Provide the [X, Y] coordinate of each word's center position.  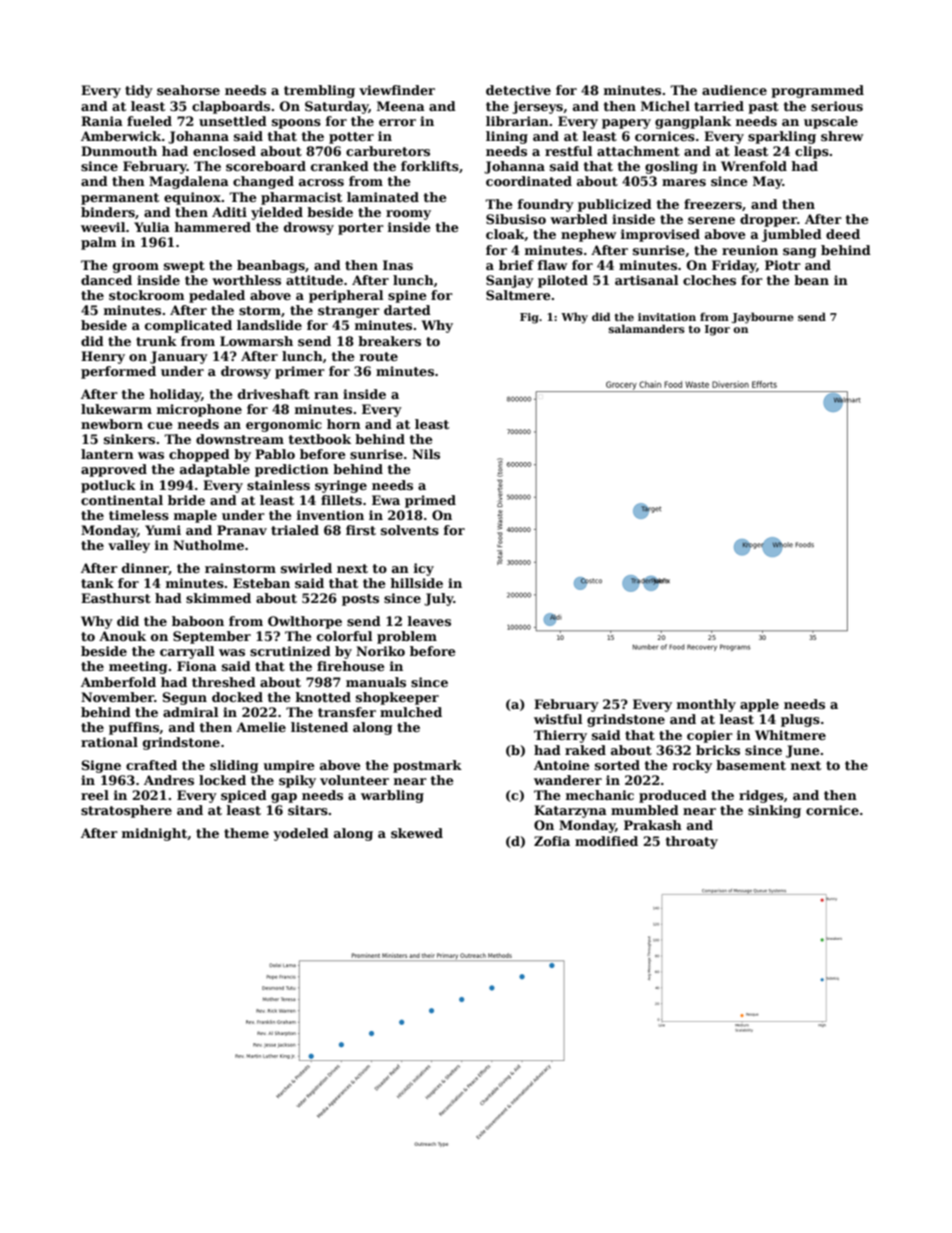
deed [843, 234]
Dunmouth [119, 151]
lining [507, 137]
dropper [768, 220]
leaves [429, 621]
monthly [706, 705]
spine [407, 296]
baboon [198, 621]
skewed [417, 833]
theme [246, 833]
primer [300, 372]
